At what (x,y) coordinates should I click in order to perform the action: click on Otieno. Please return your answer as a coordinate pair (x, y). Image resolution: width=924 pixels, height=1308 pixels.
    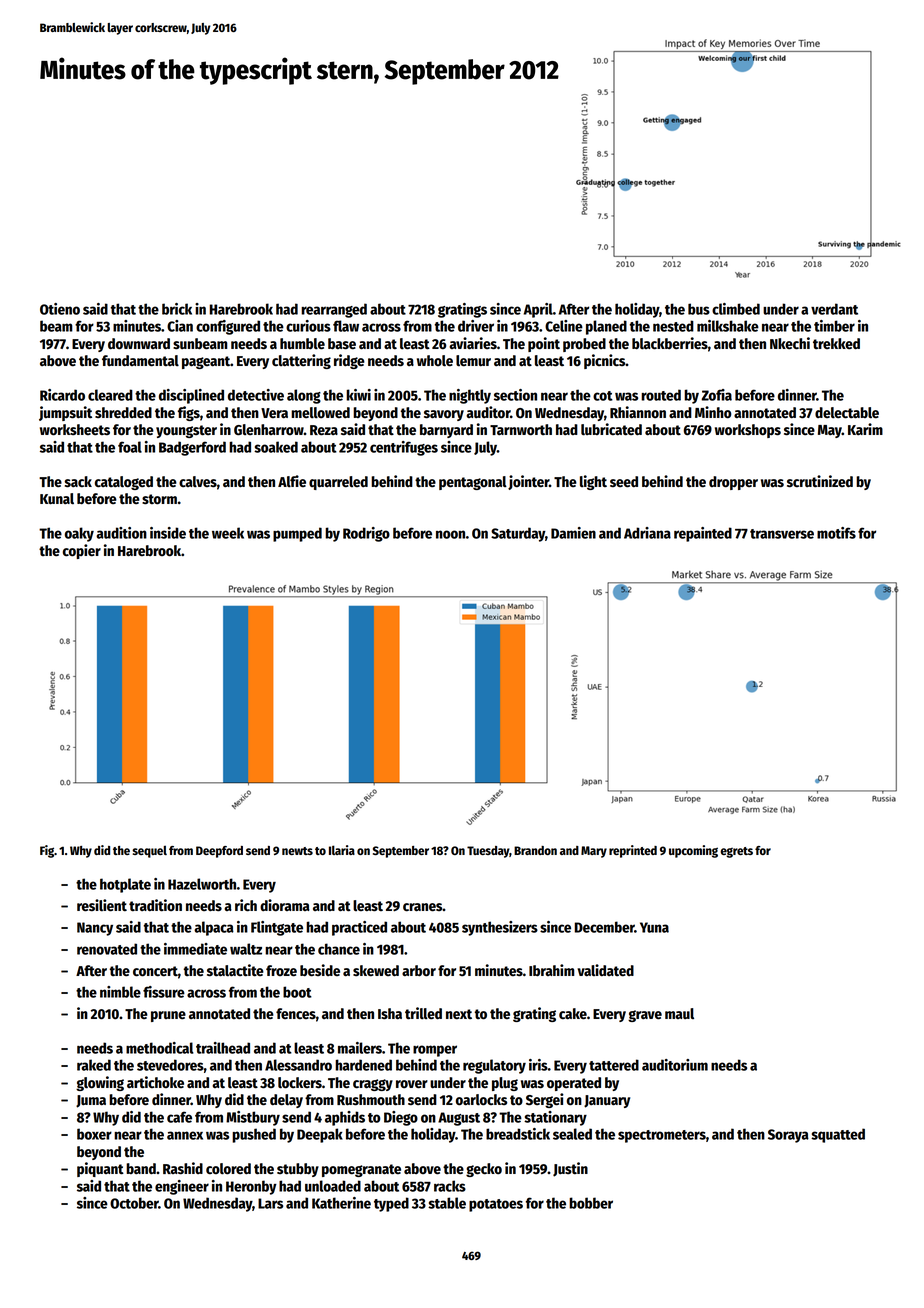
    Looking at the image, I should click on (60, 309).
